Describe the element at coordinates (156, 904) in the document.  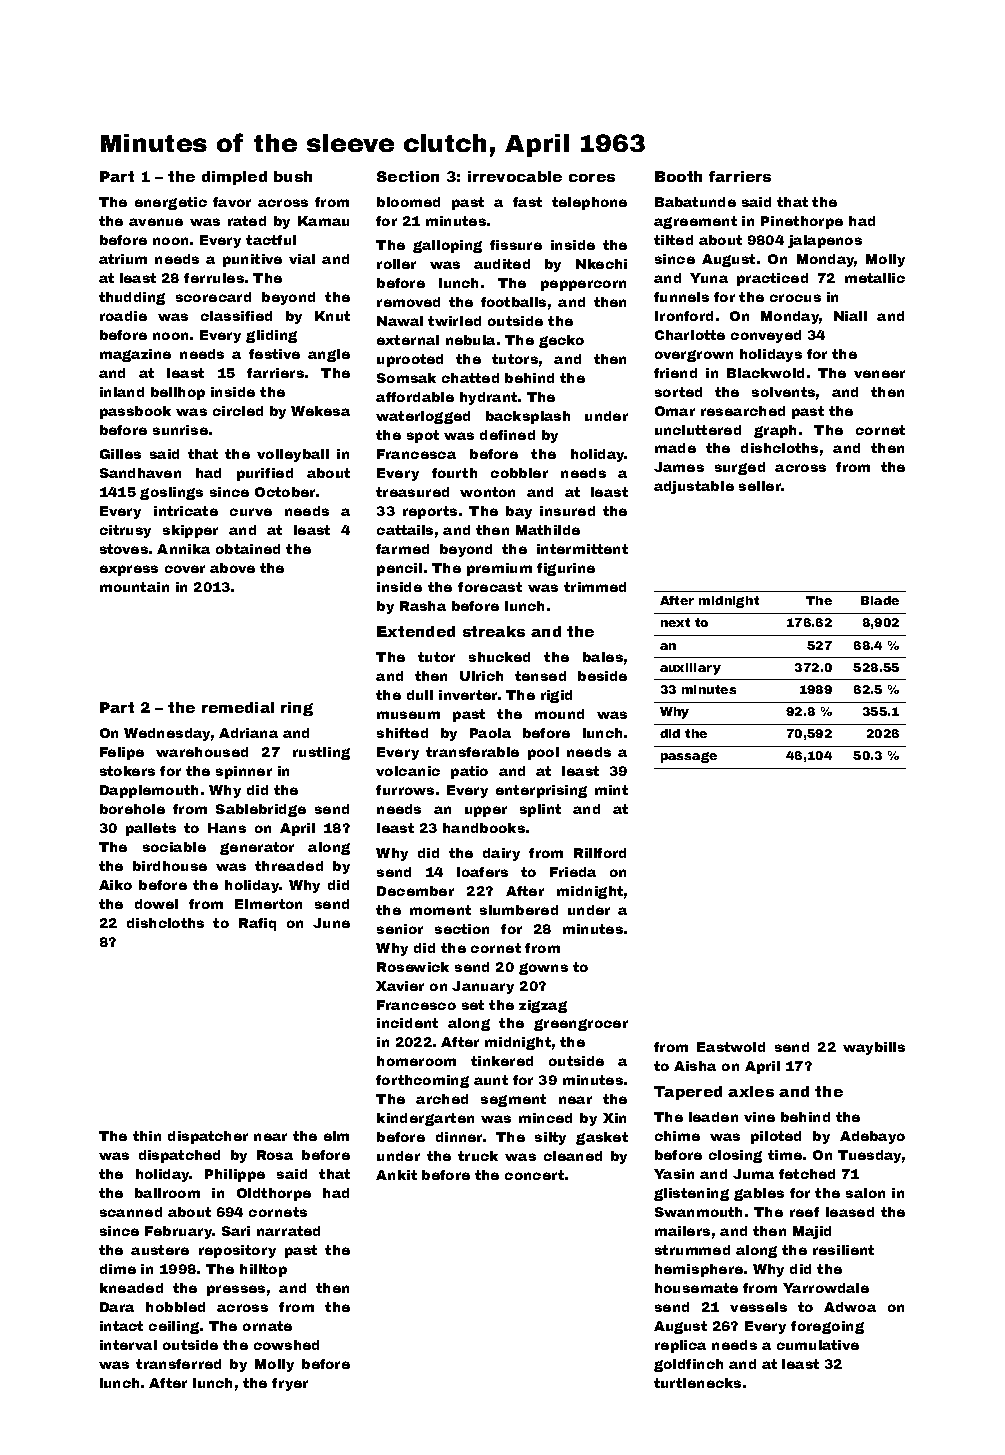
I see `dowel` at that location.
